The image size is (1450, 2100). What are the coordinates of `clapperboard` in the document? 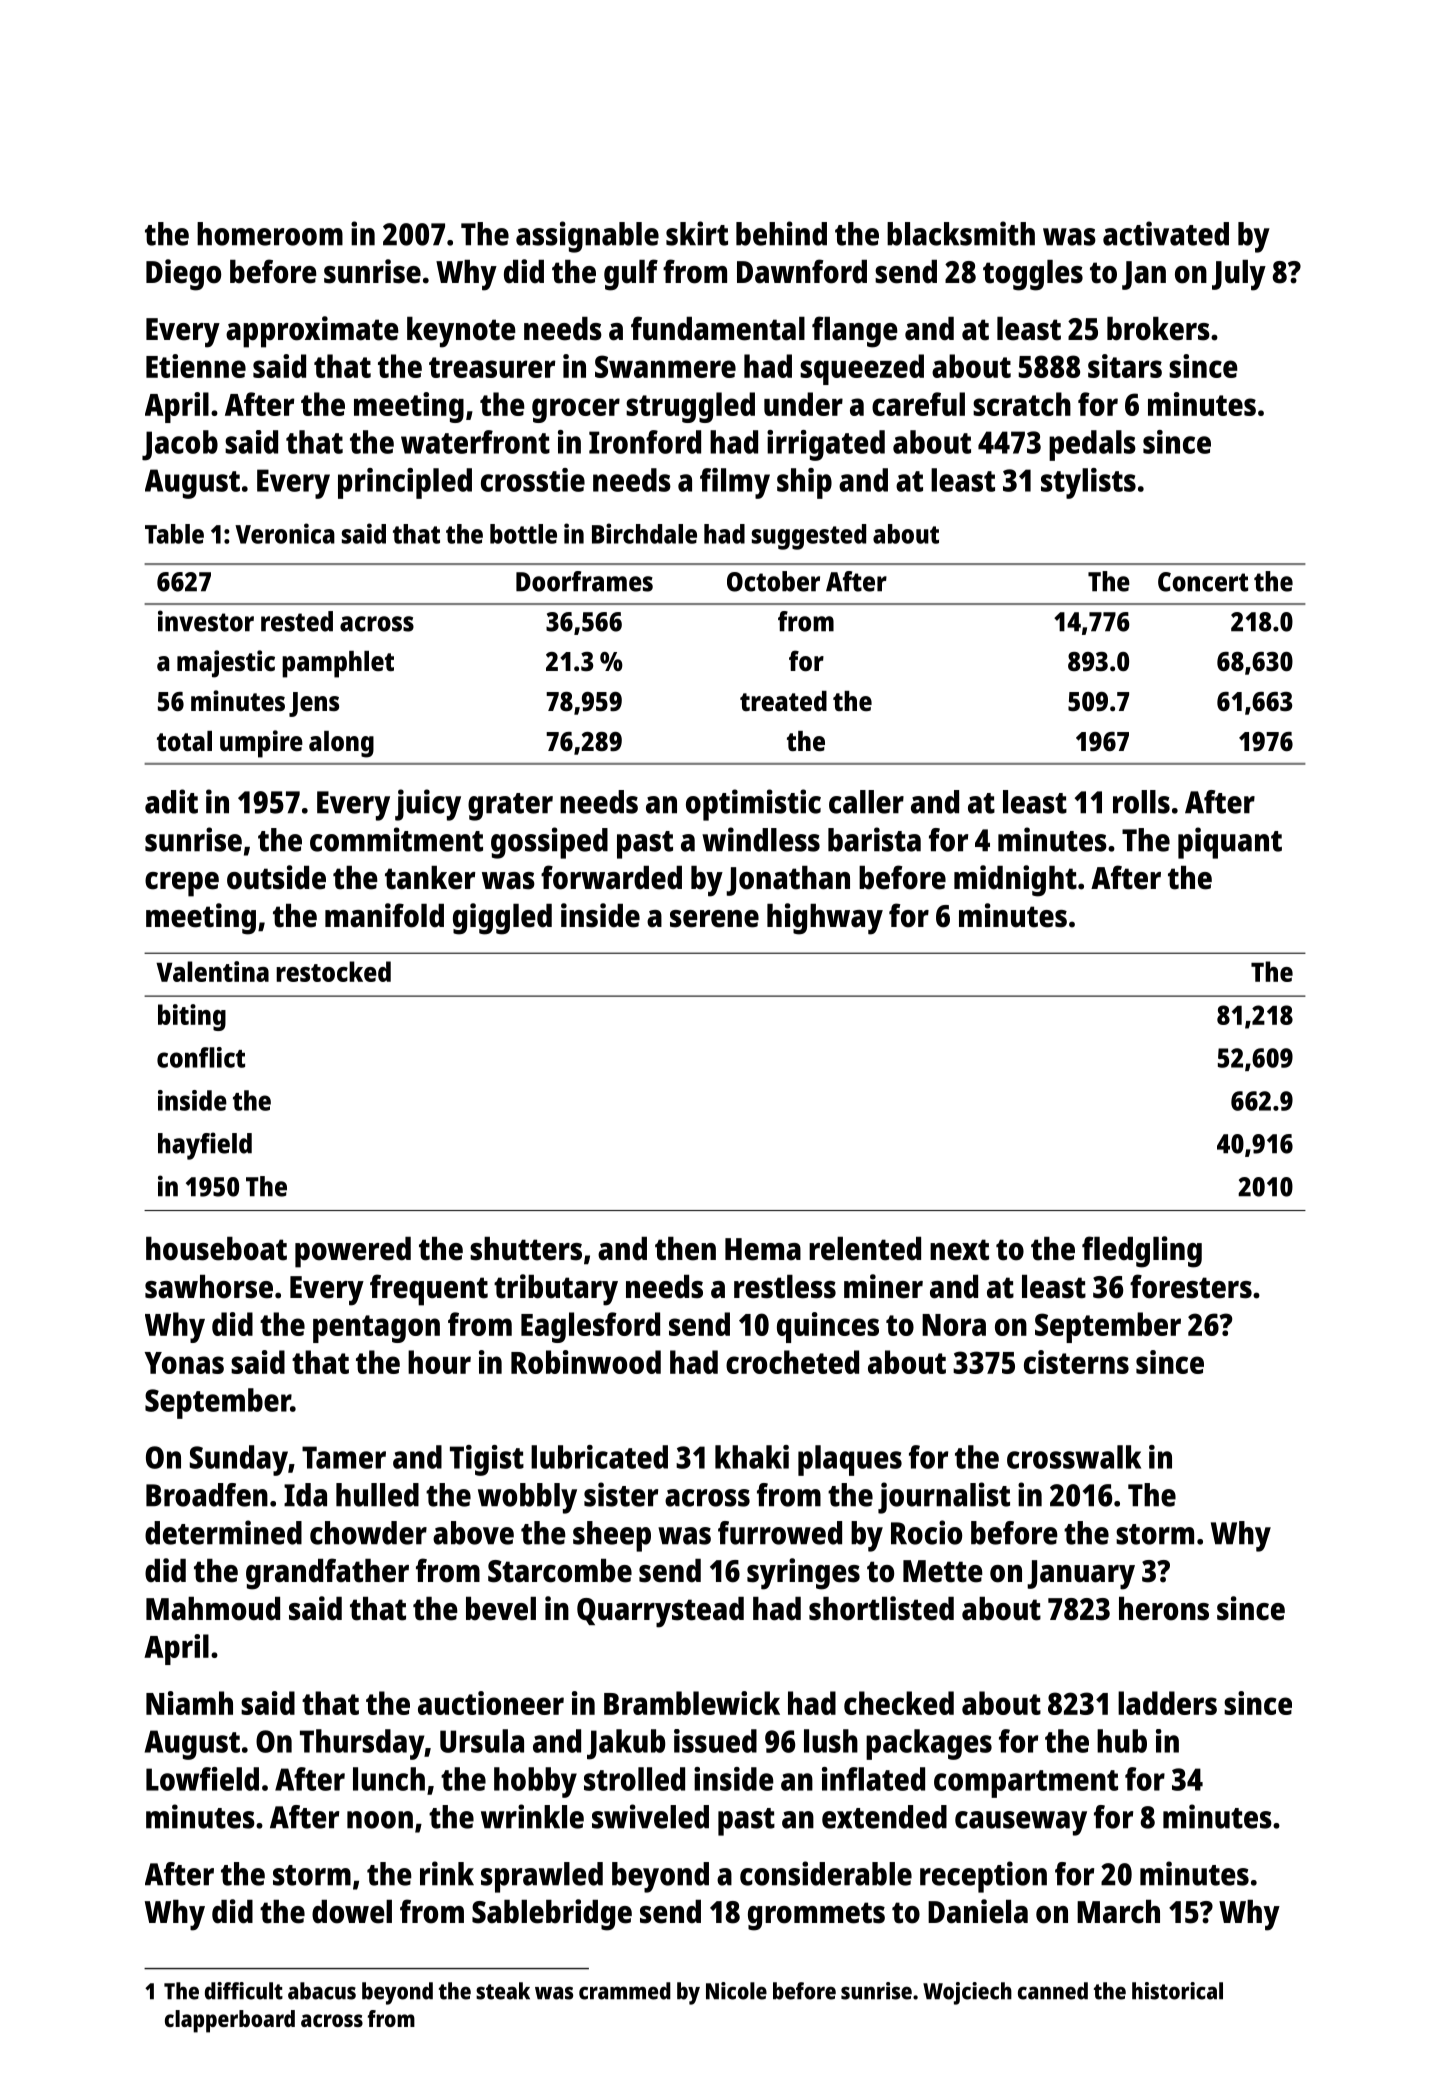 It's located at (230, 2021).
